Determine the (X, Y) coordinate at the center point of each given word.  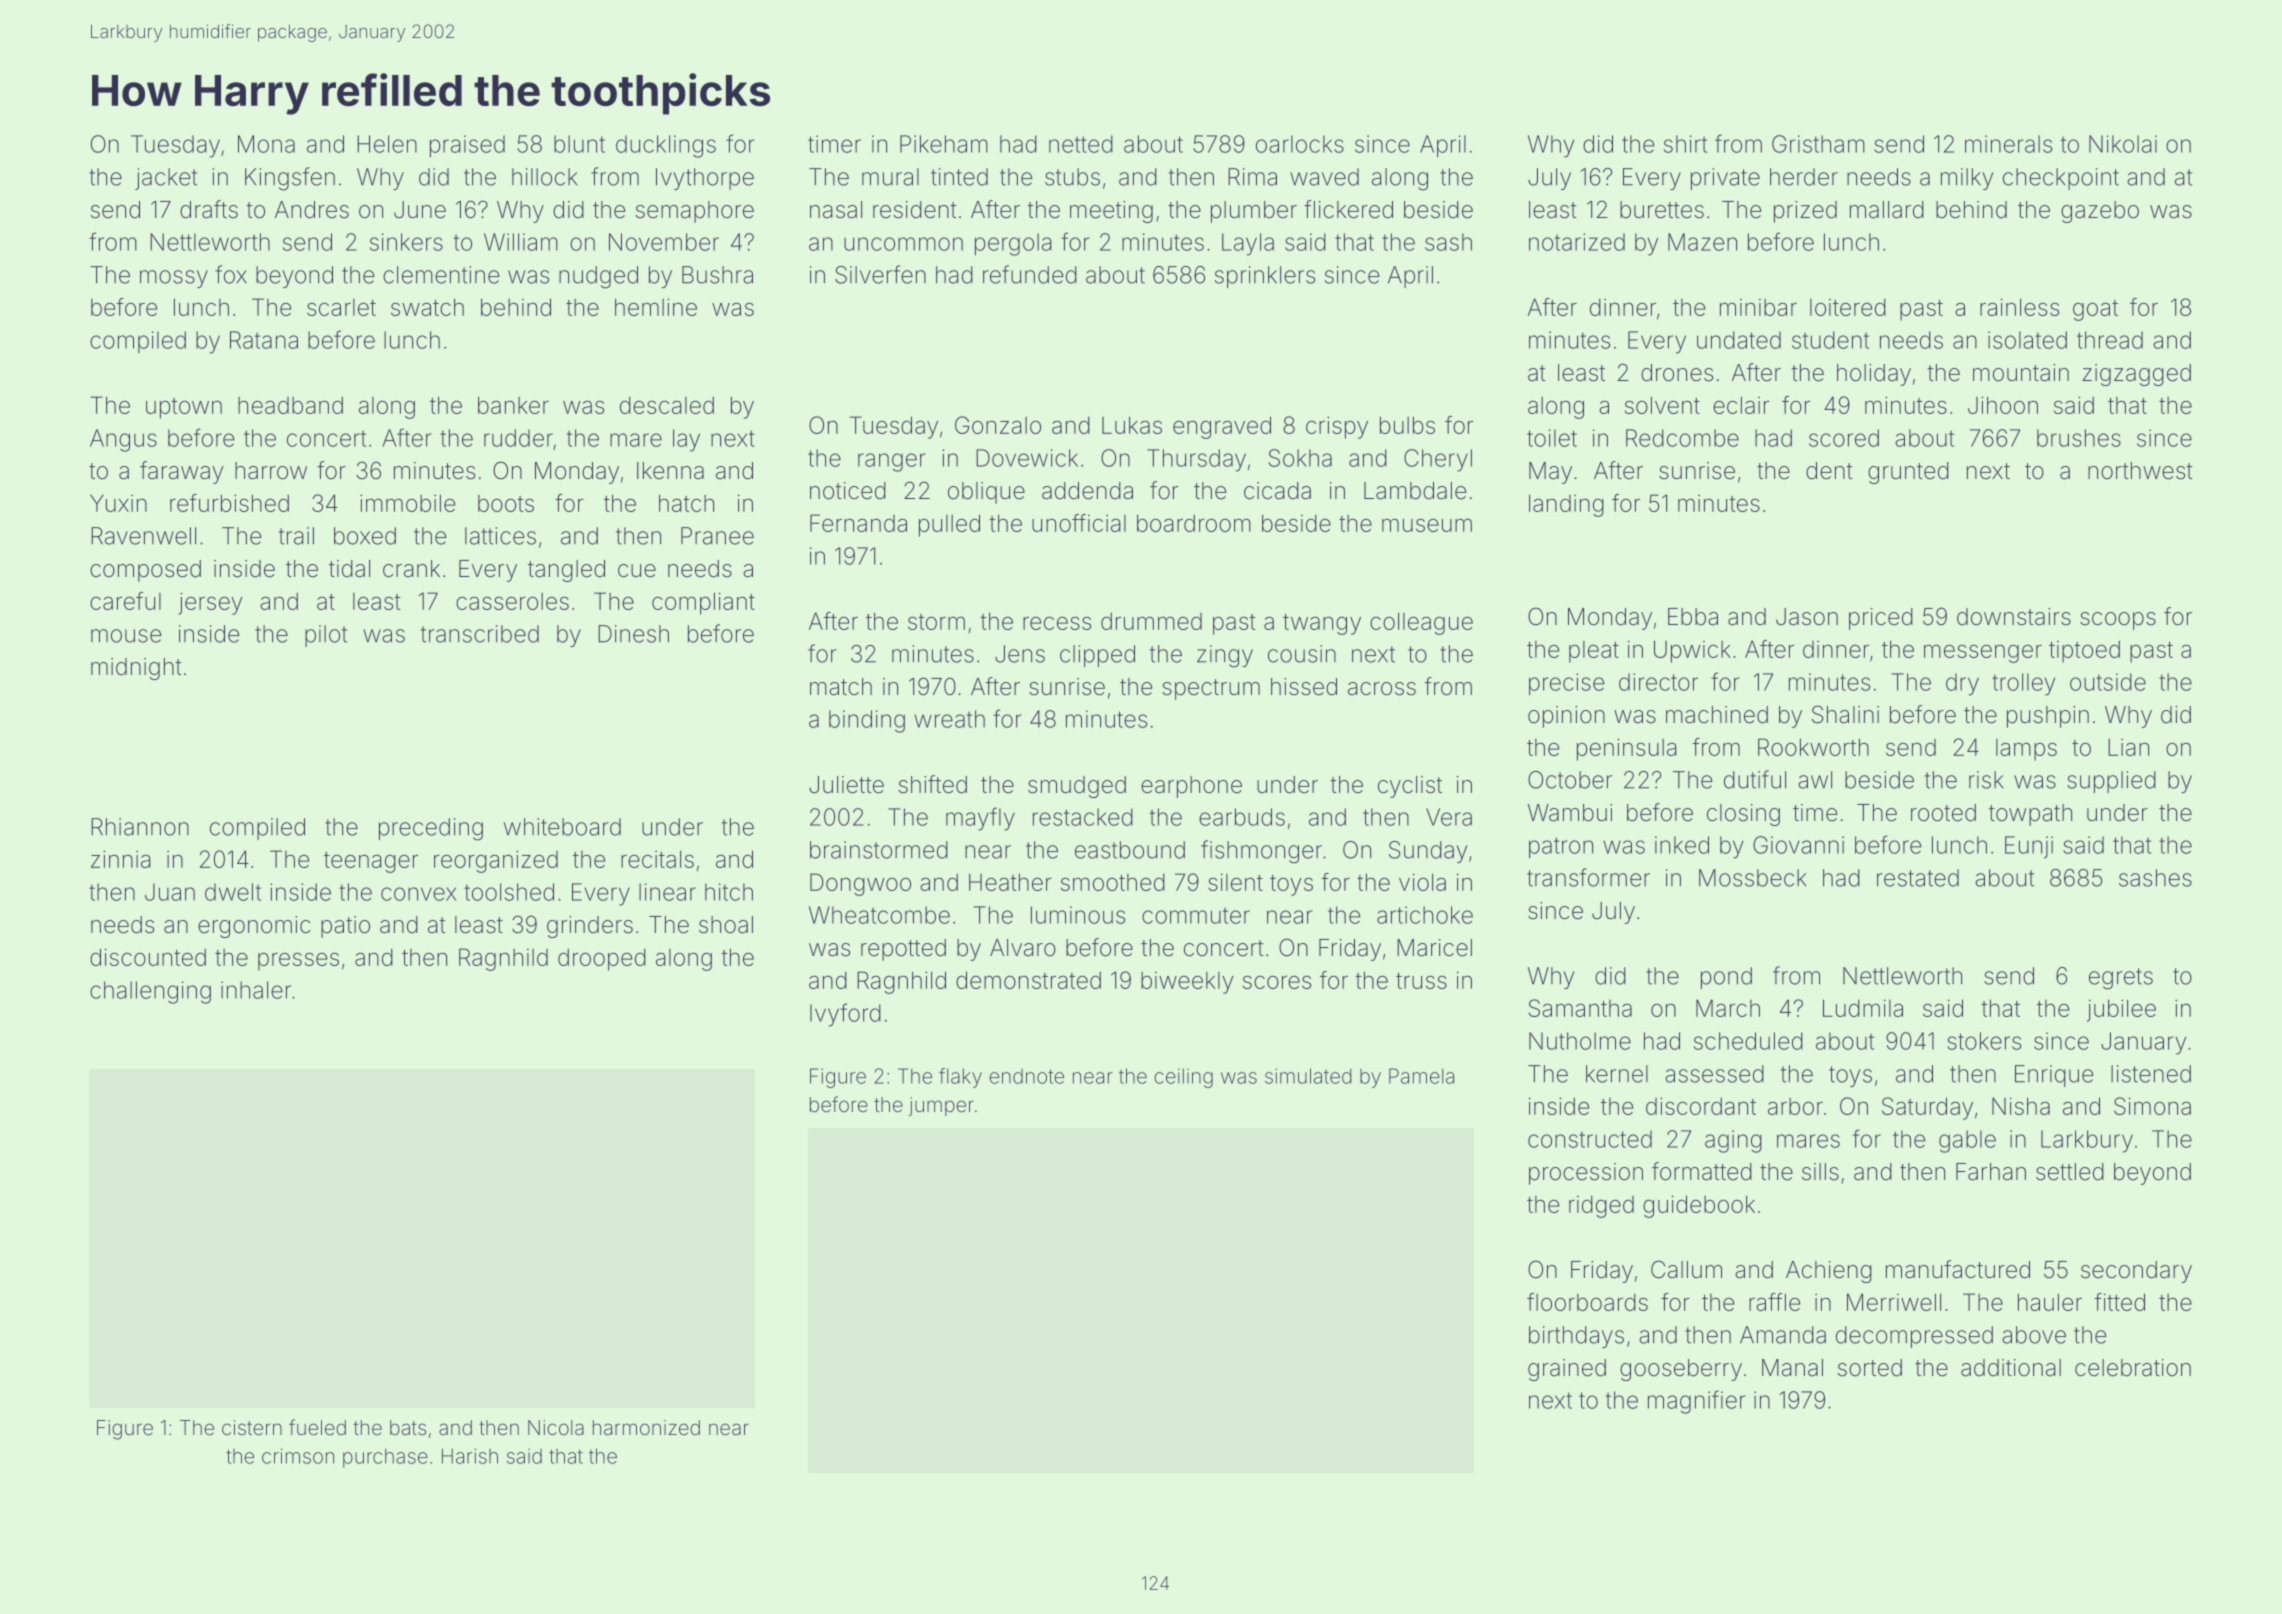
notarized (1577, 242)
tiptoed (2084, 651)
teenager (371, 862)
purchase (385, 1458)
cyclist (1410, 787)
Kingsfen (290, 179)
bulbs (1407, 425)
